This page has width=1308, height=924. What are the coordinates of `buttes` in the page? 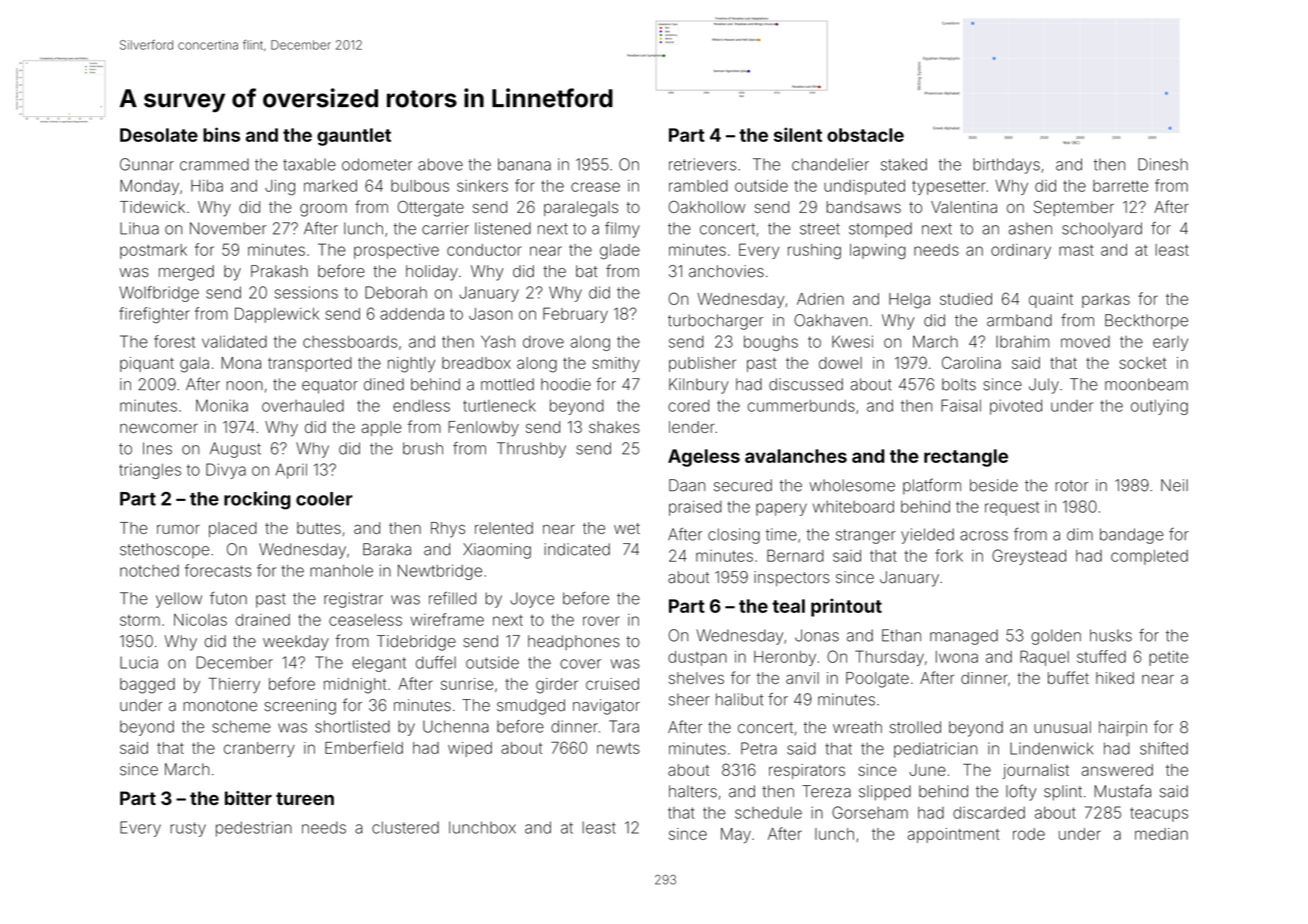 It's located at (319, 528).
